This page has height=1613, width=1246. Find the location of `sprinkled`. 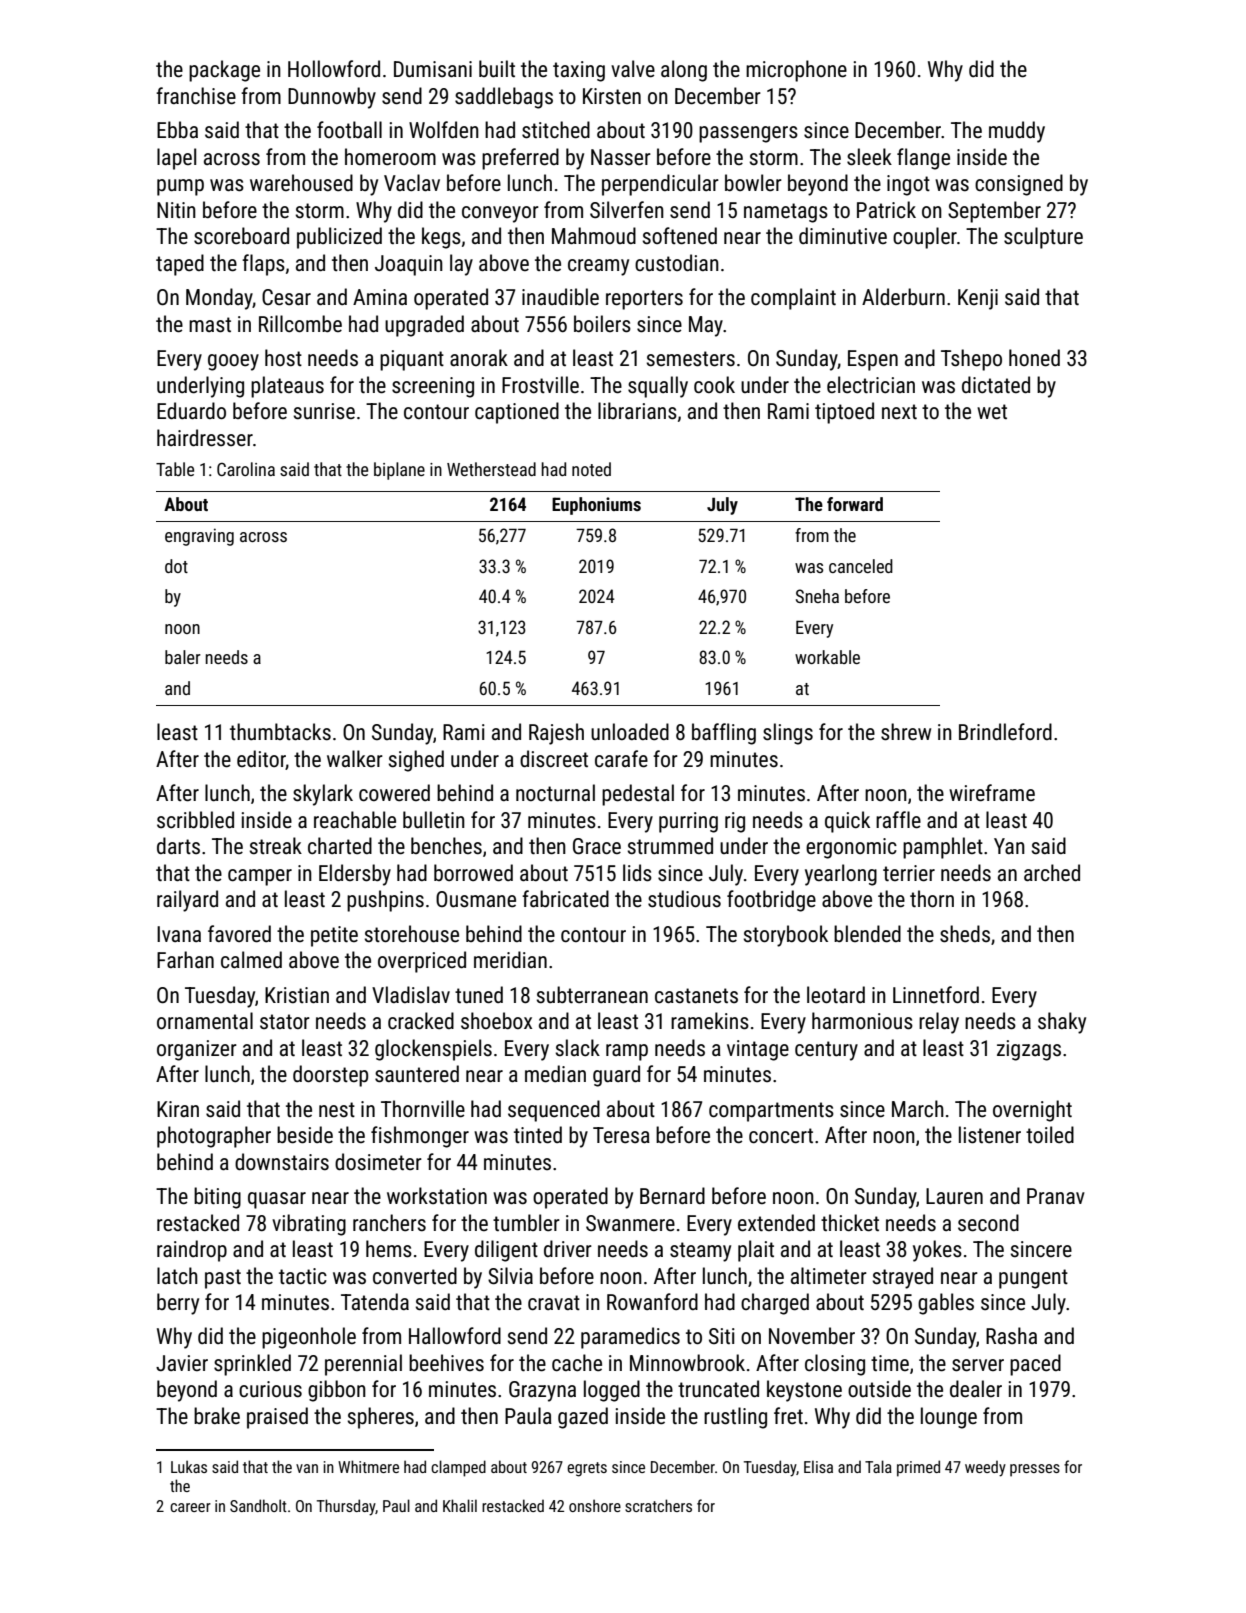

sprinkled is located at coordinates (252, 1365).
